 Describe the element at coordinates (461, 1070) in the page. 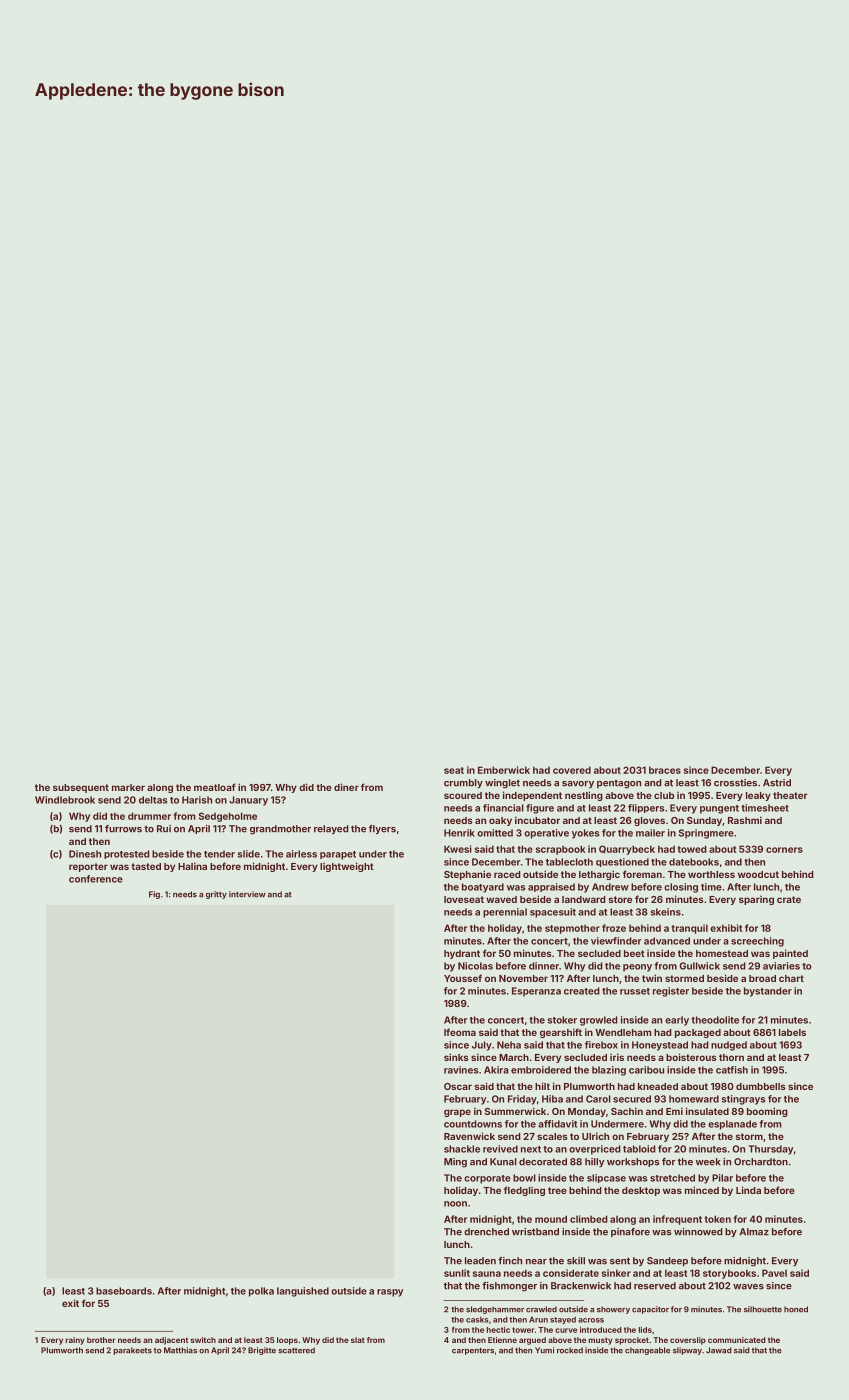

I see `ravines` at that location.
